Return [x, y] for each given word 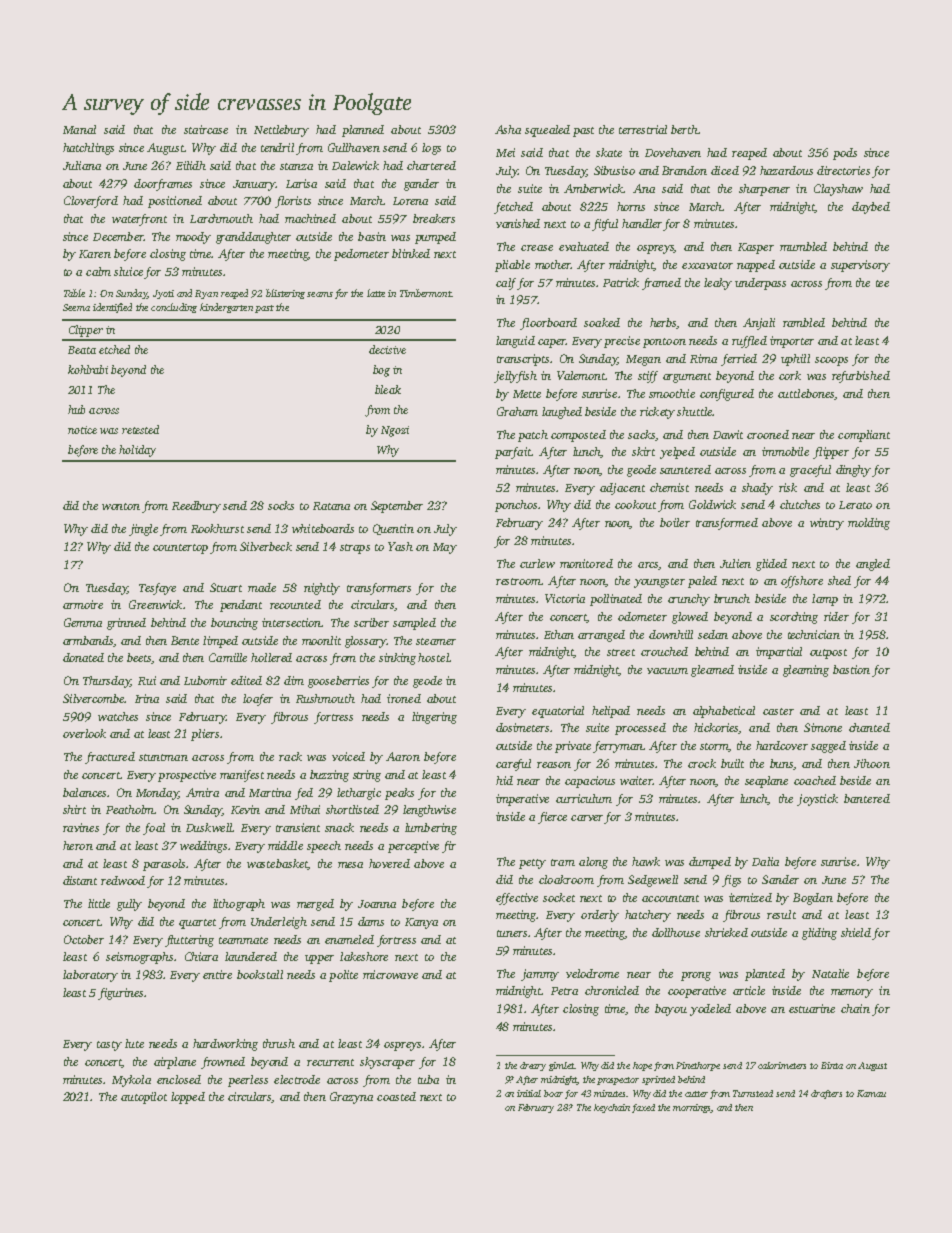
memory [852, 993]
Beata [82, 350]
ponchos [516, 506]
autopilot [144, 1098]
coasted [396, 1096]
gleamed [712, 671]
